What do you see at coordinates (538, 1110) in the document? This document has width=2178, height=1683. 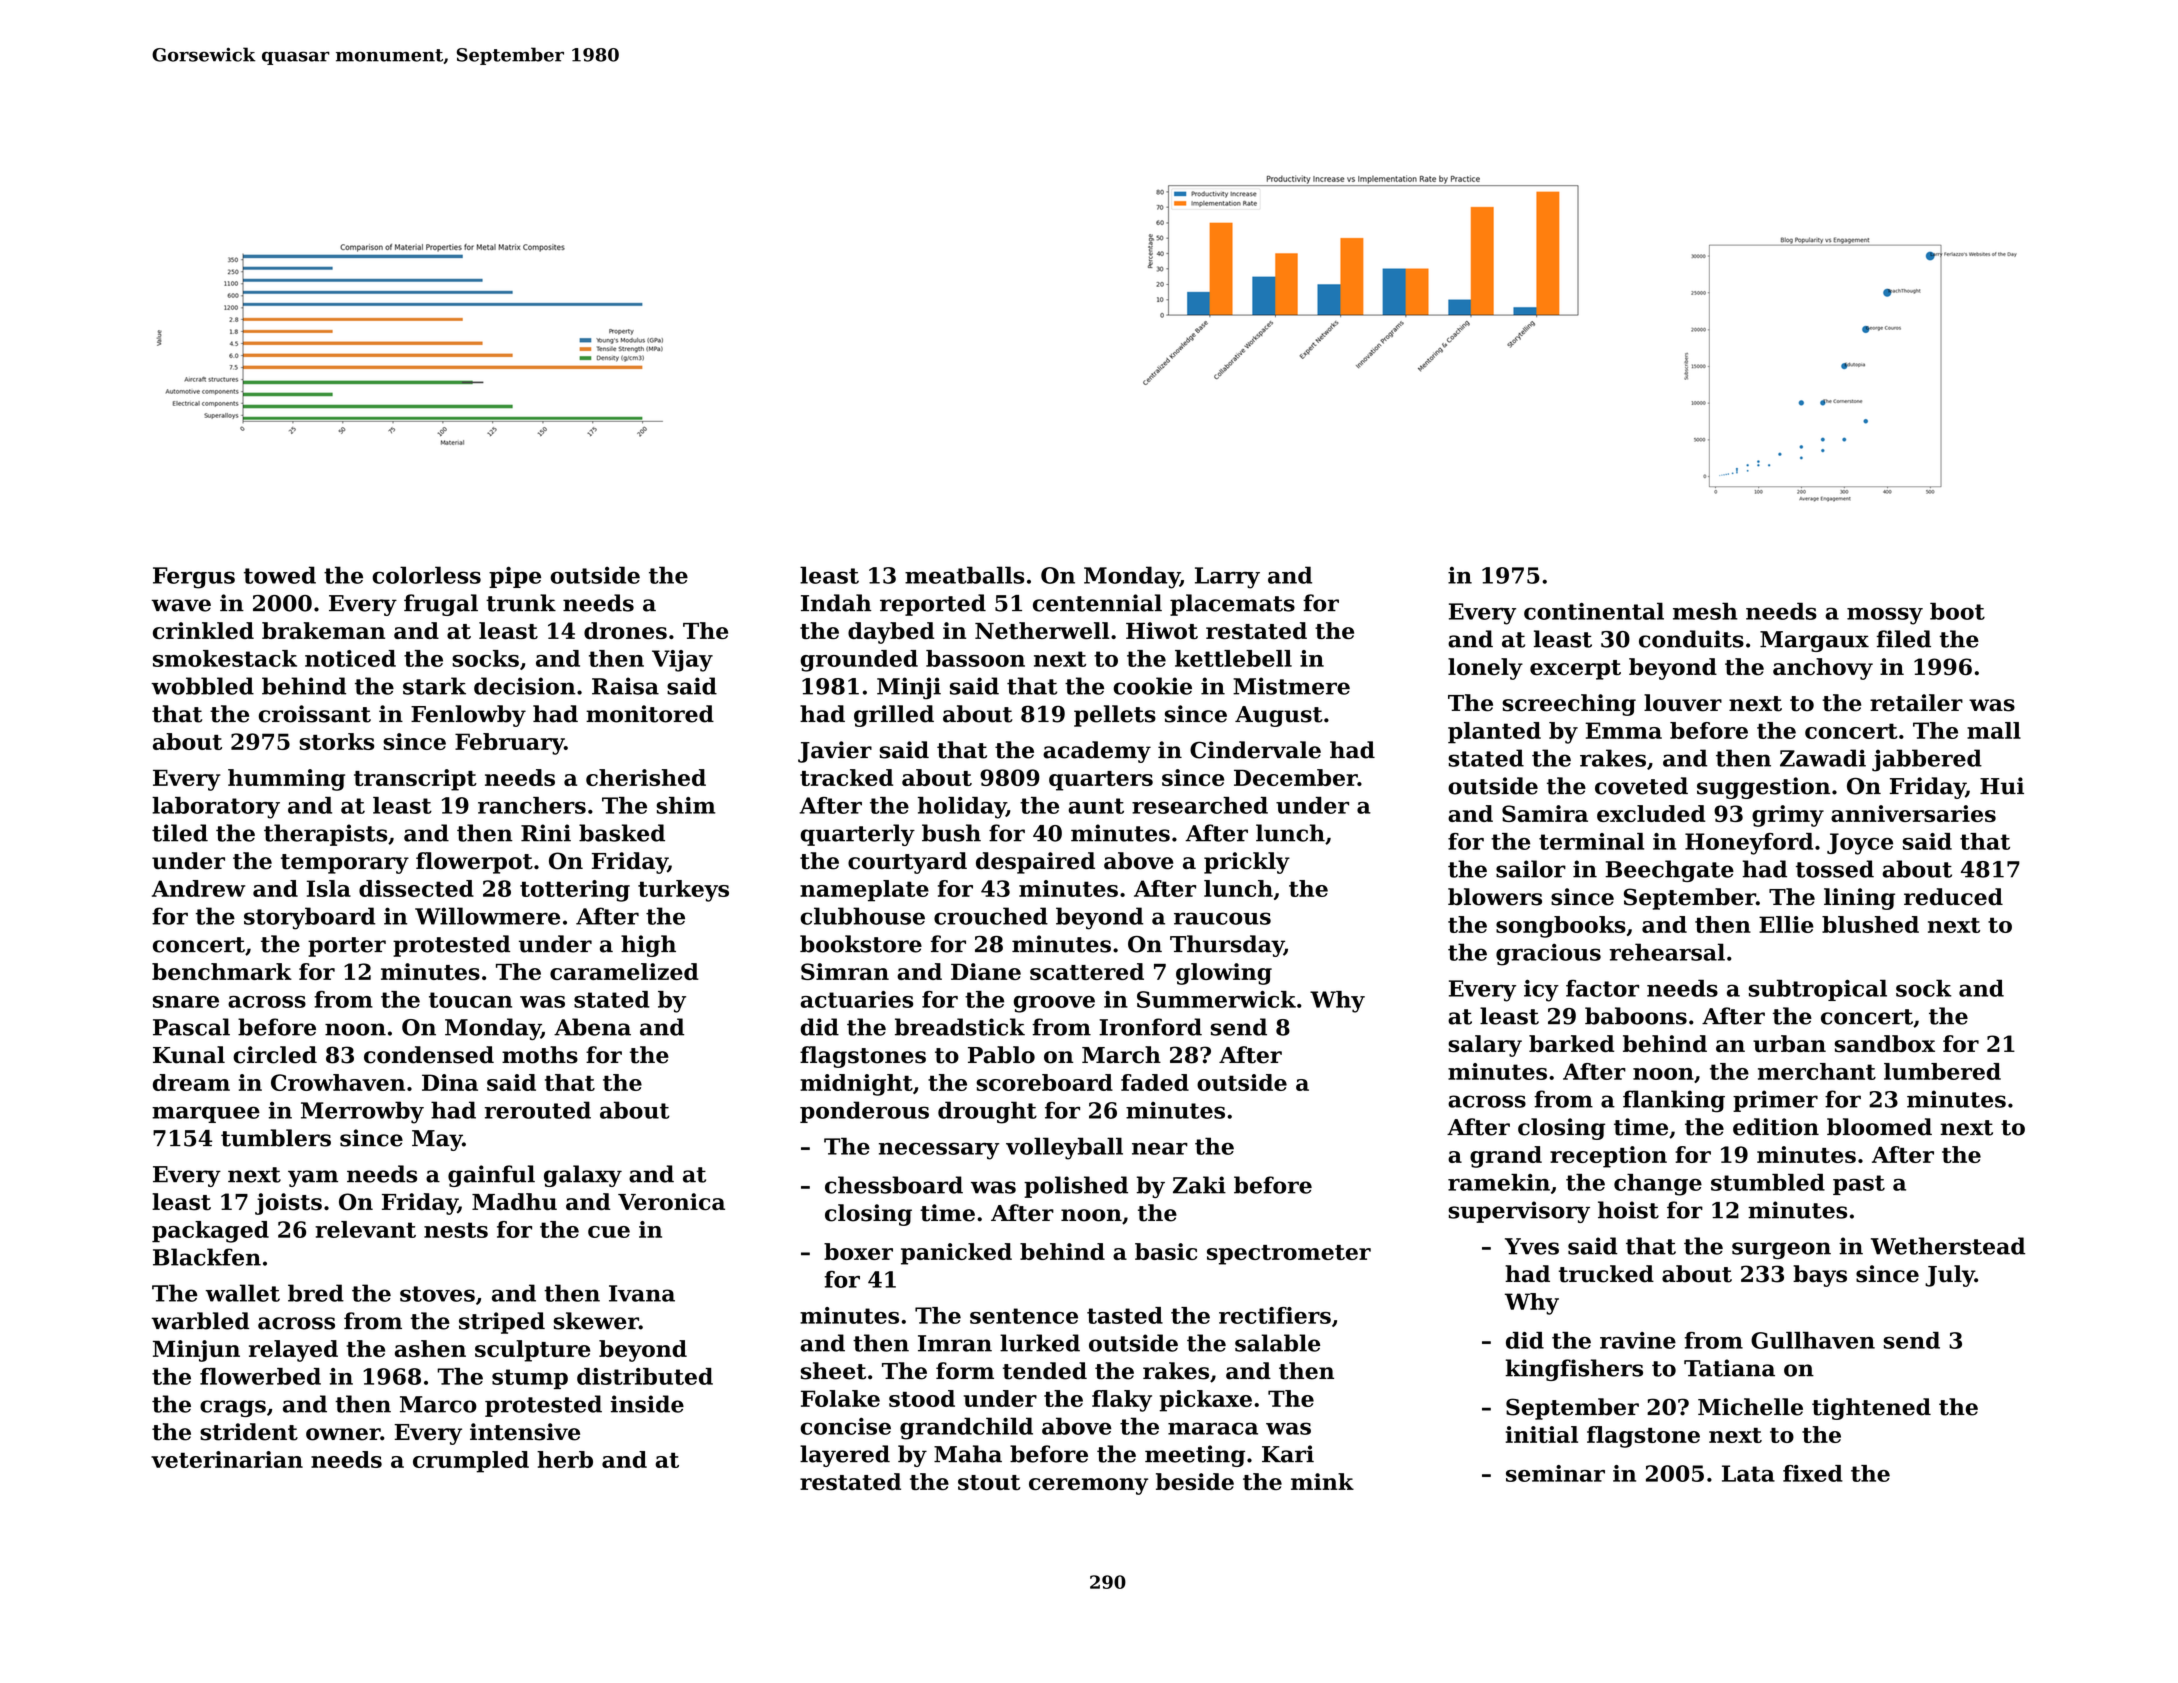 I see `rerouted` at bounding box center [538, 1110].
